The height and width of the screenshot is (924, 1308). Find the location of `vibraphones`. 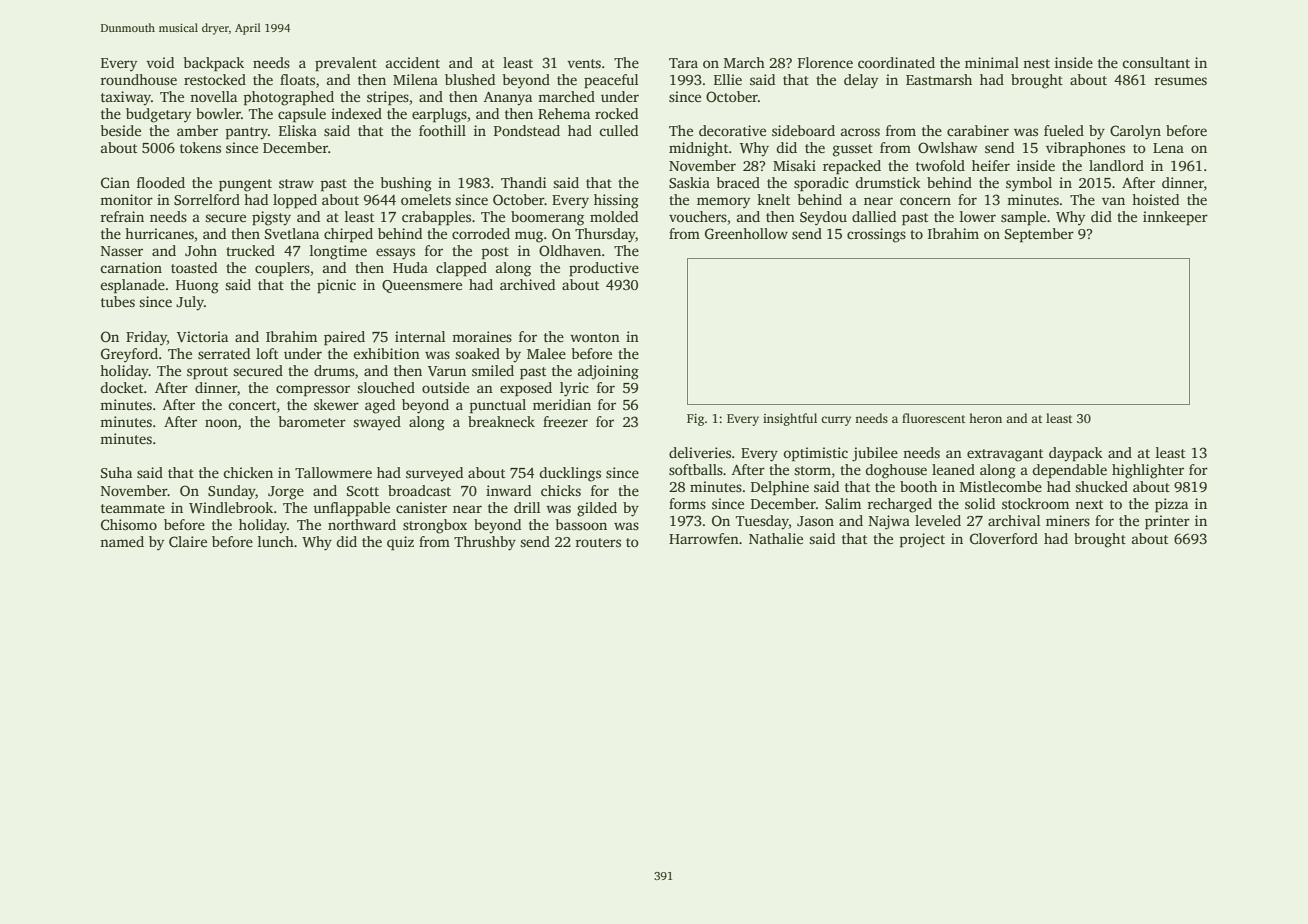

vibraphones is located at coordinates (1085, 149).
